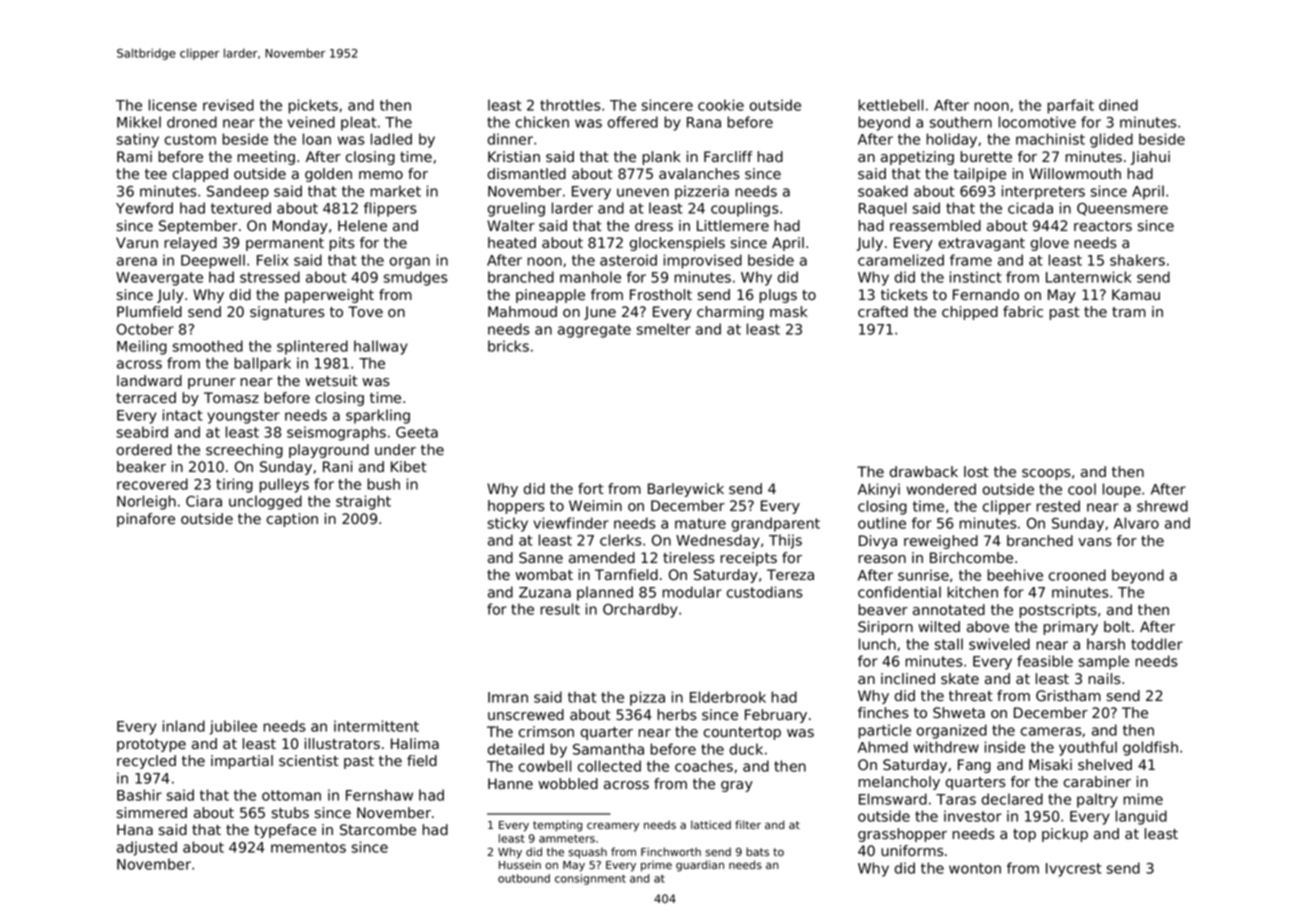 The image size is (1308, 924). Describe the element at coordinates (329, 451) in the page. I see `playground` at that location.
